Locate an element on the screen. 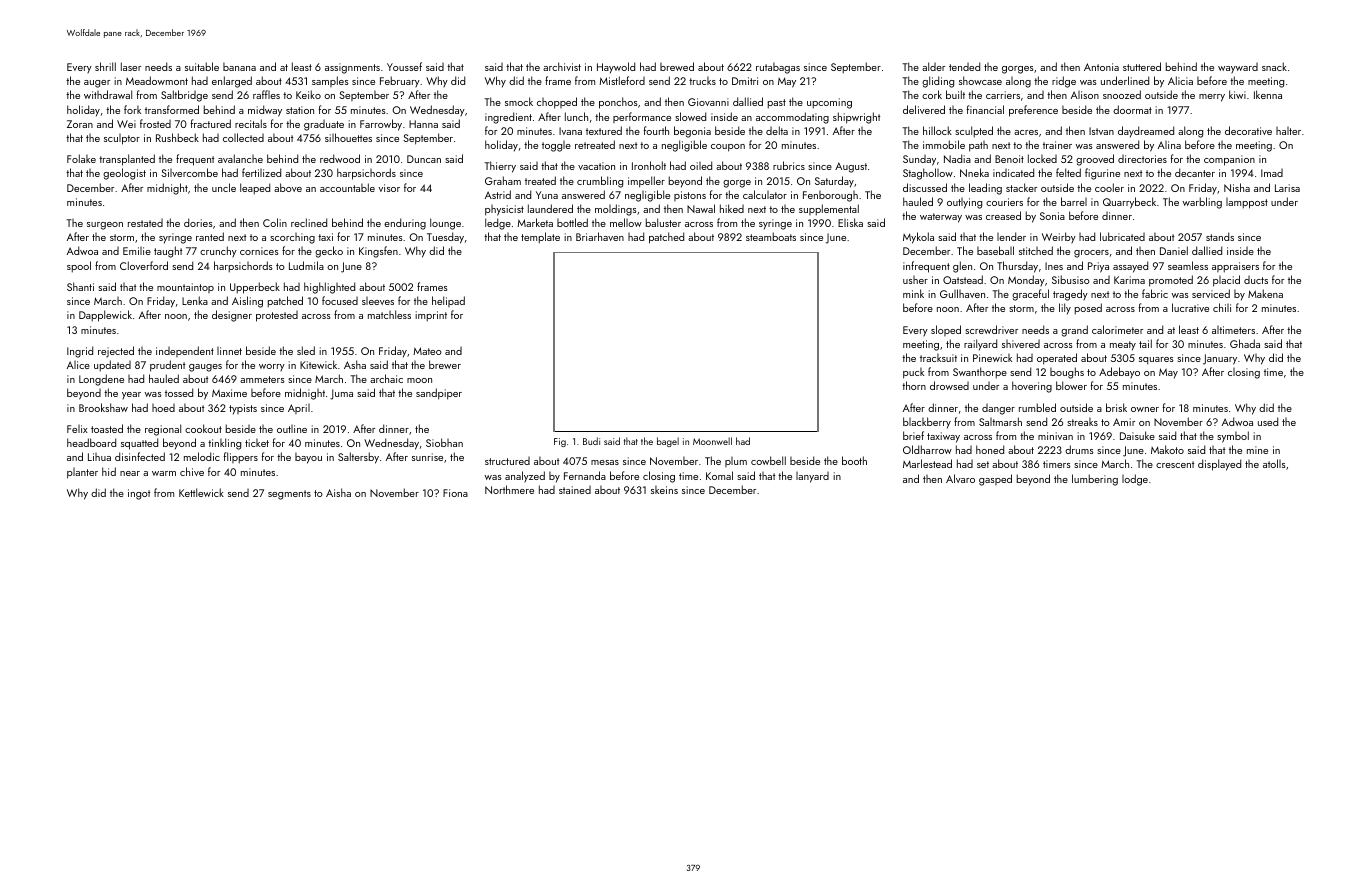 This screenshot has width=1372, height=887. thorn is located at coordinates (914, 385).
